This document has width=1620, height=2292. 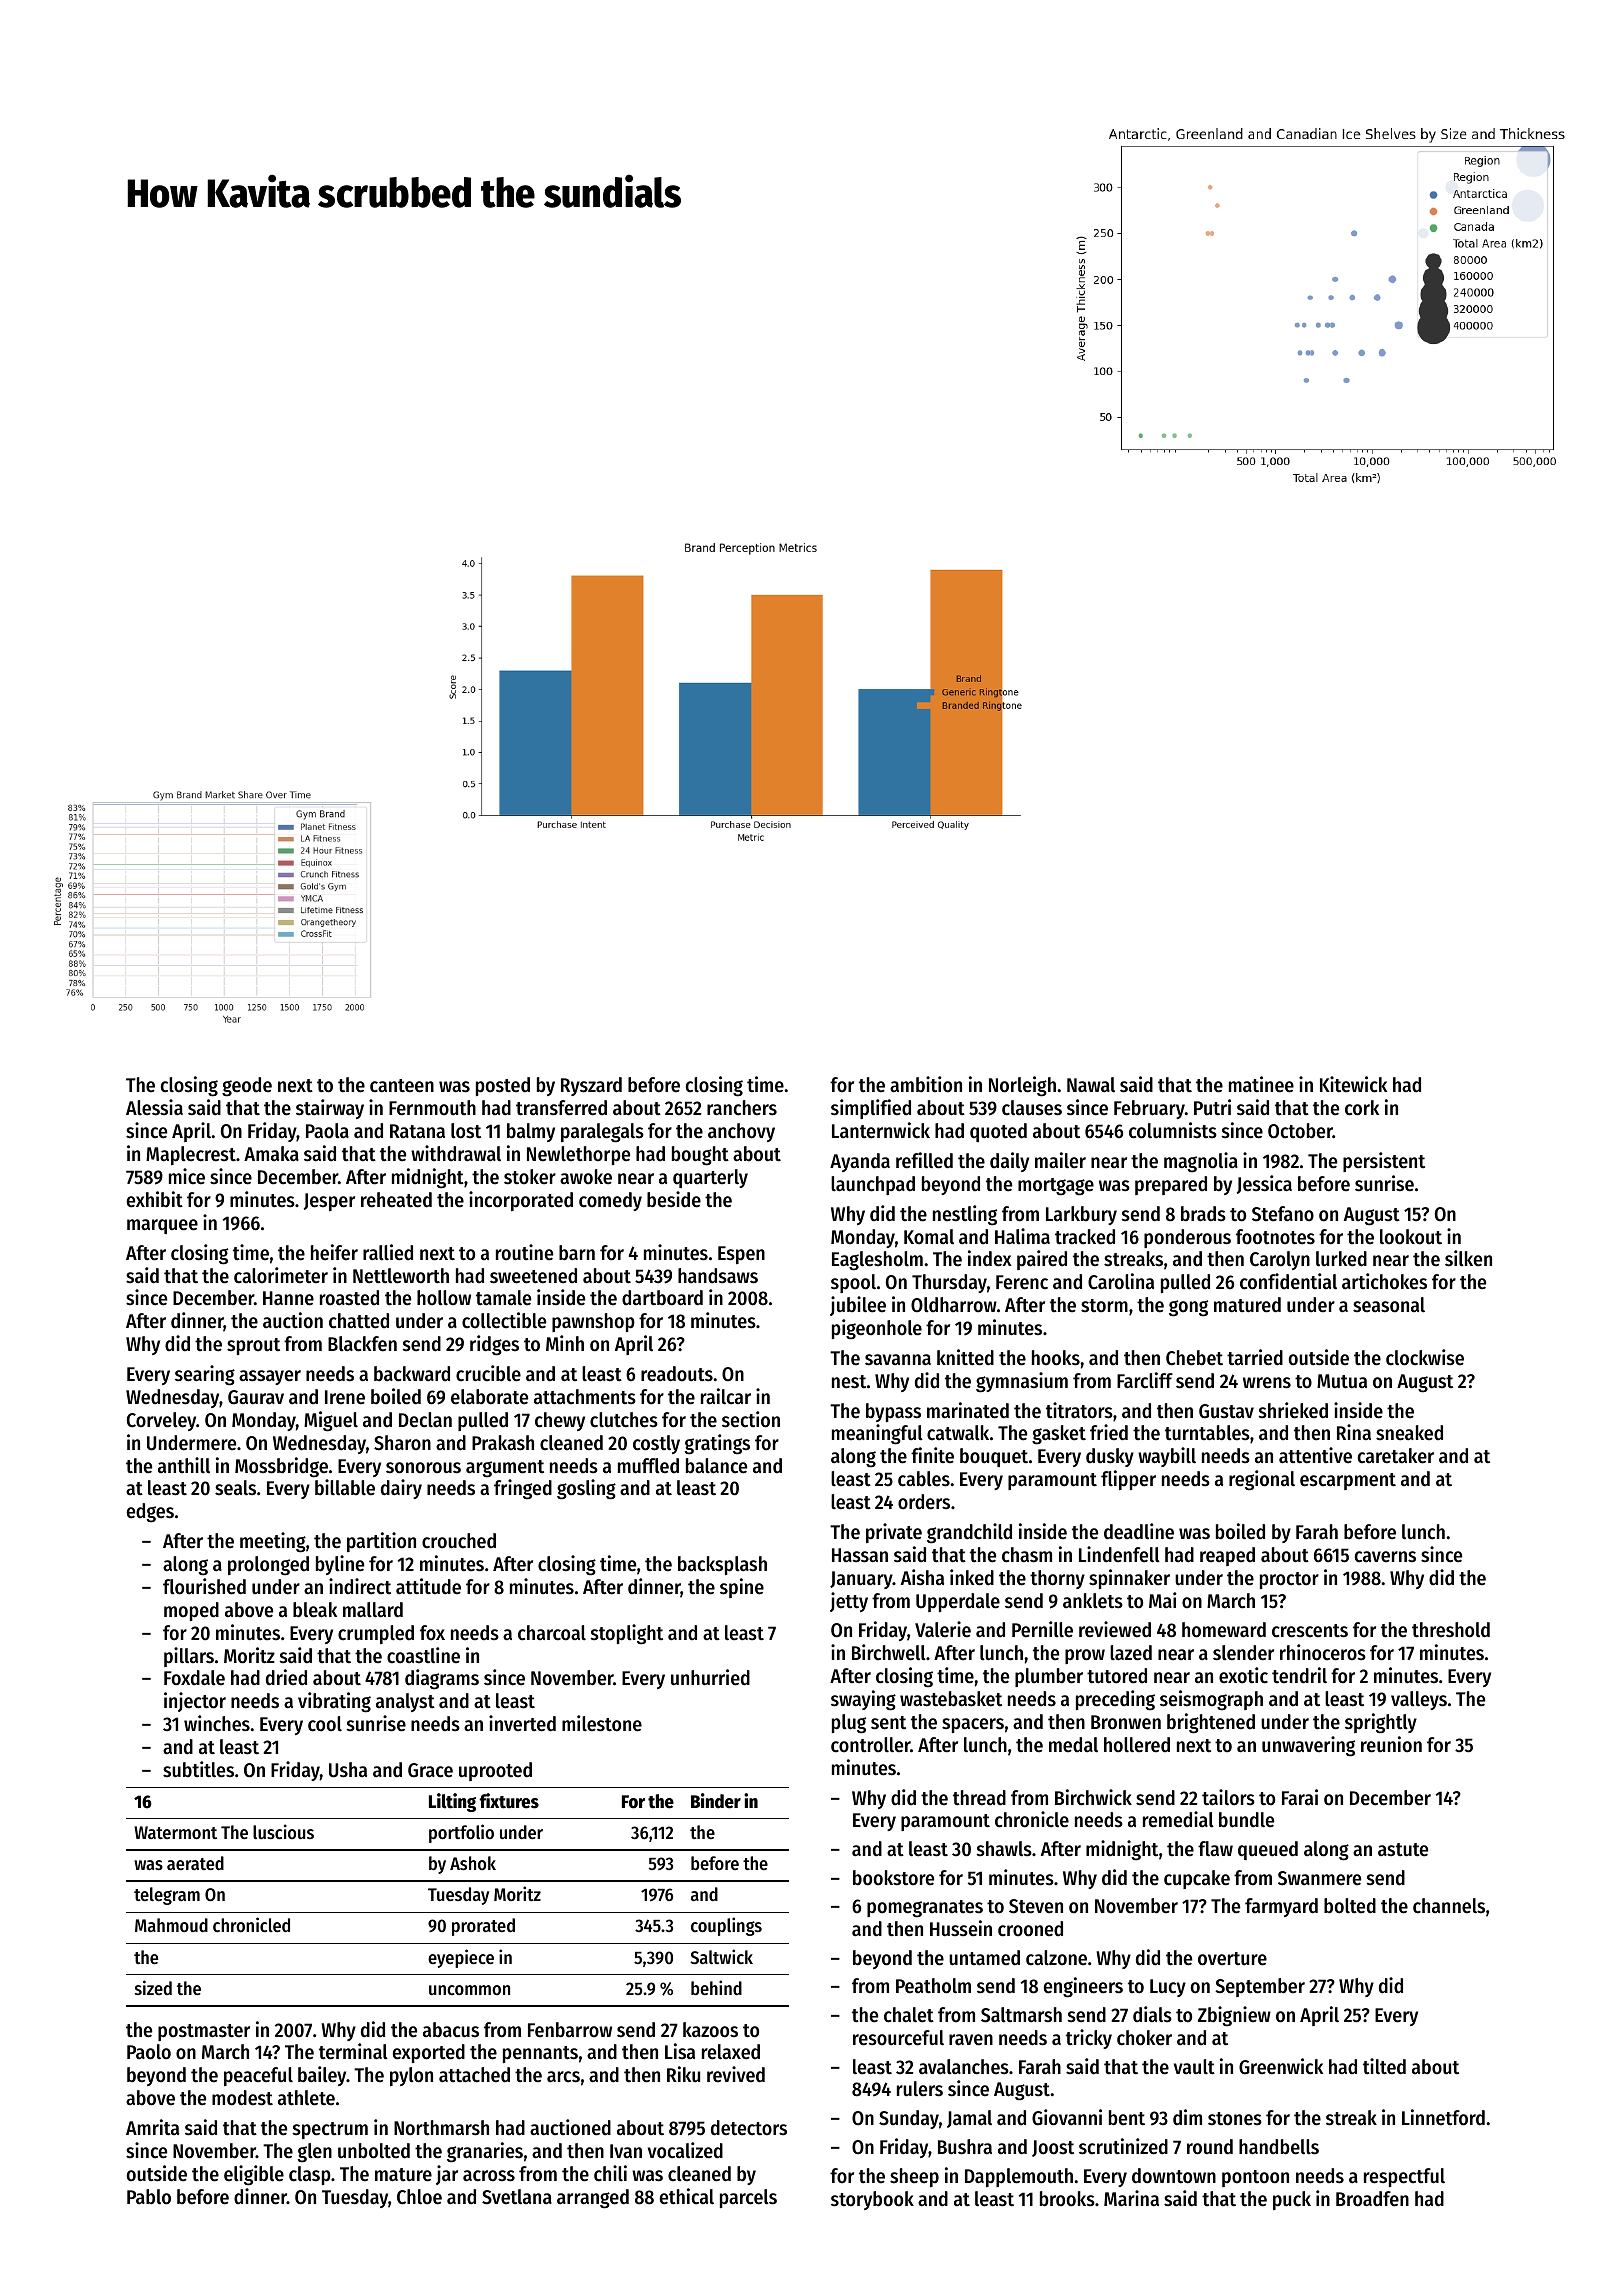 I want to click on geode, so click(x=247, y=1087).
